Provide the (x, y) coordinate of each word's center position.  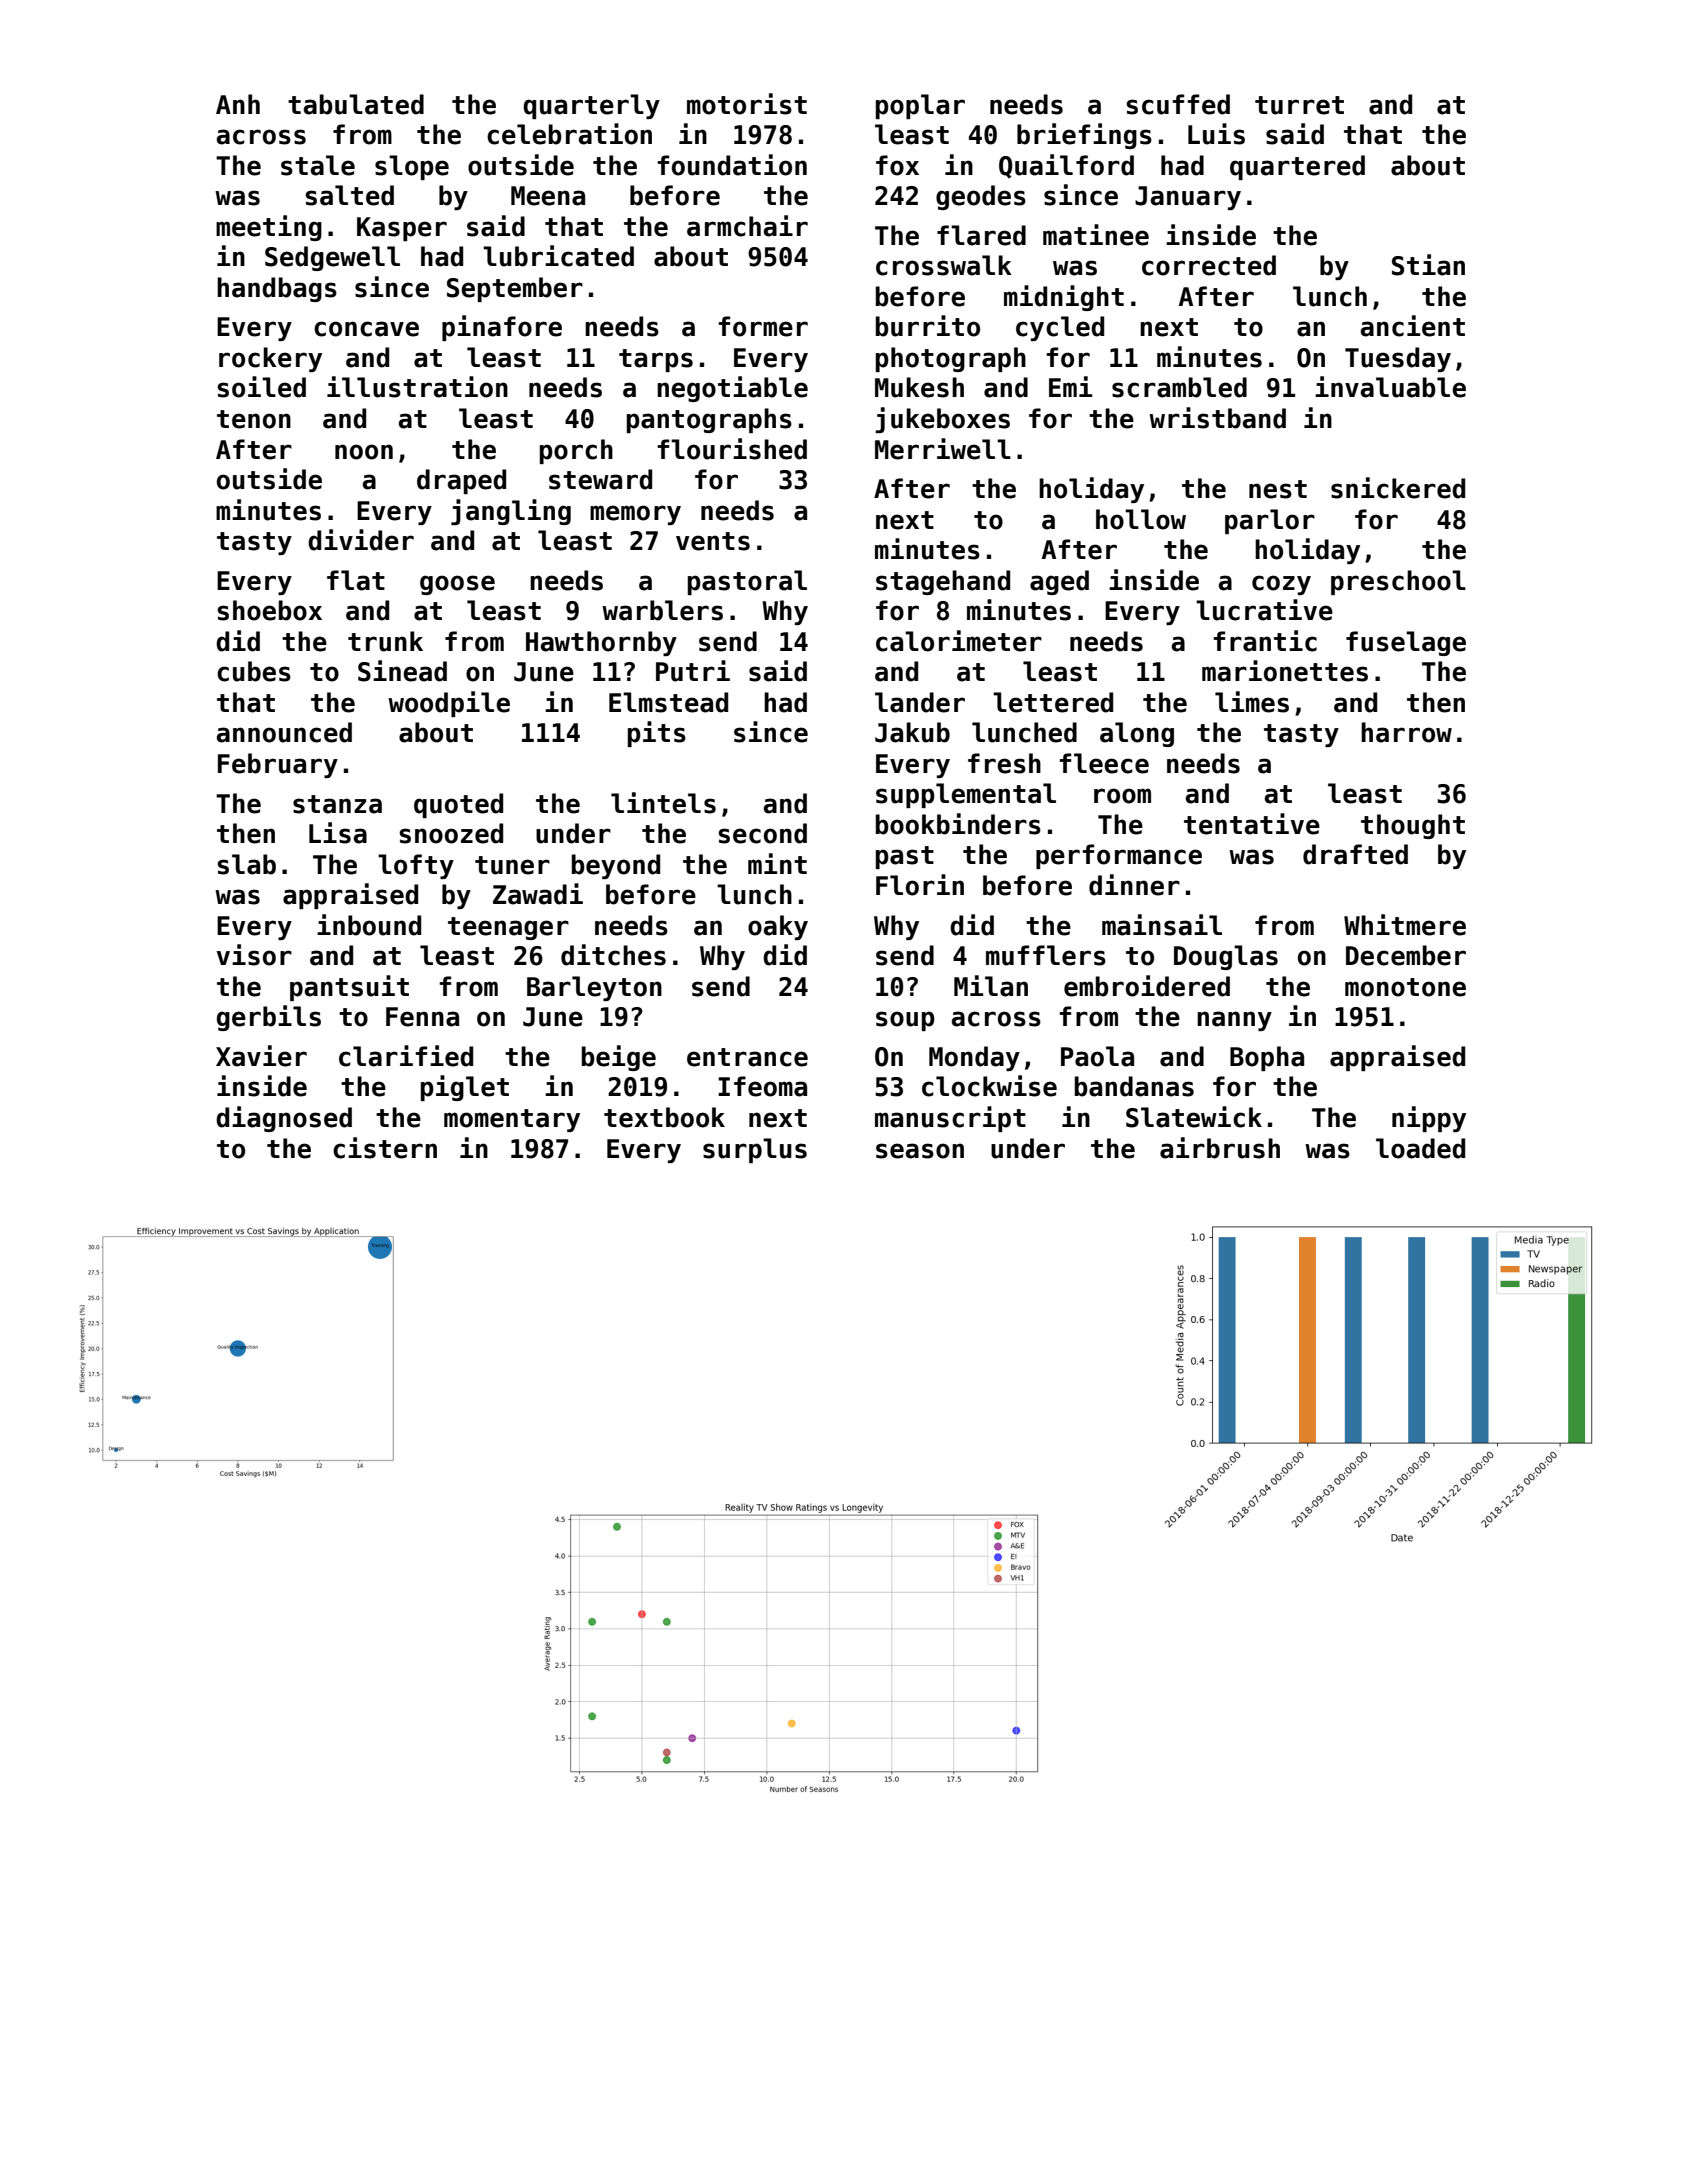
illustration (417, 387)
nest (1278, 489)
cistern (385, 1148)
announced (284, 732)
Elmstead (668, 702)
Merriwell (943, 449)
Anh (238, 104)
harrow (1406, 732)
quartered (1297, 167)
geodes (981, 197)
